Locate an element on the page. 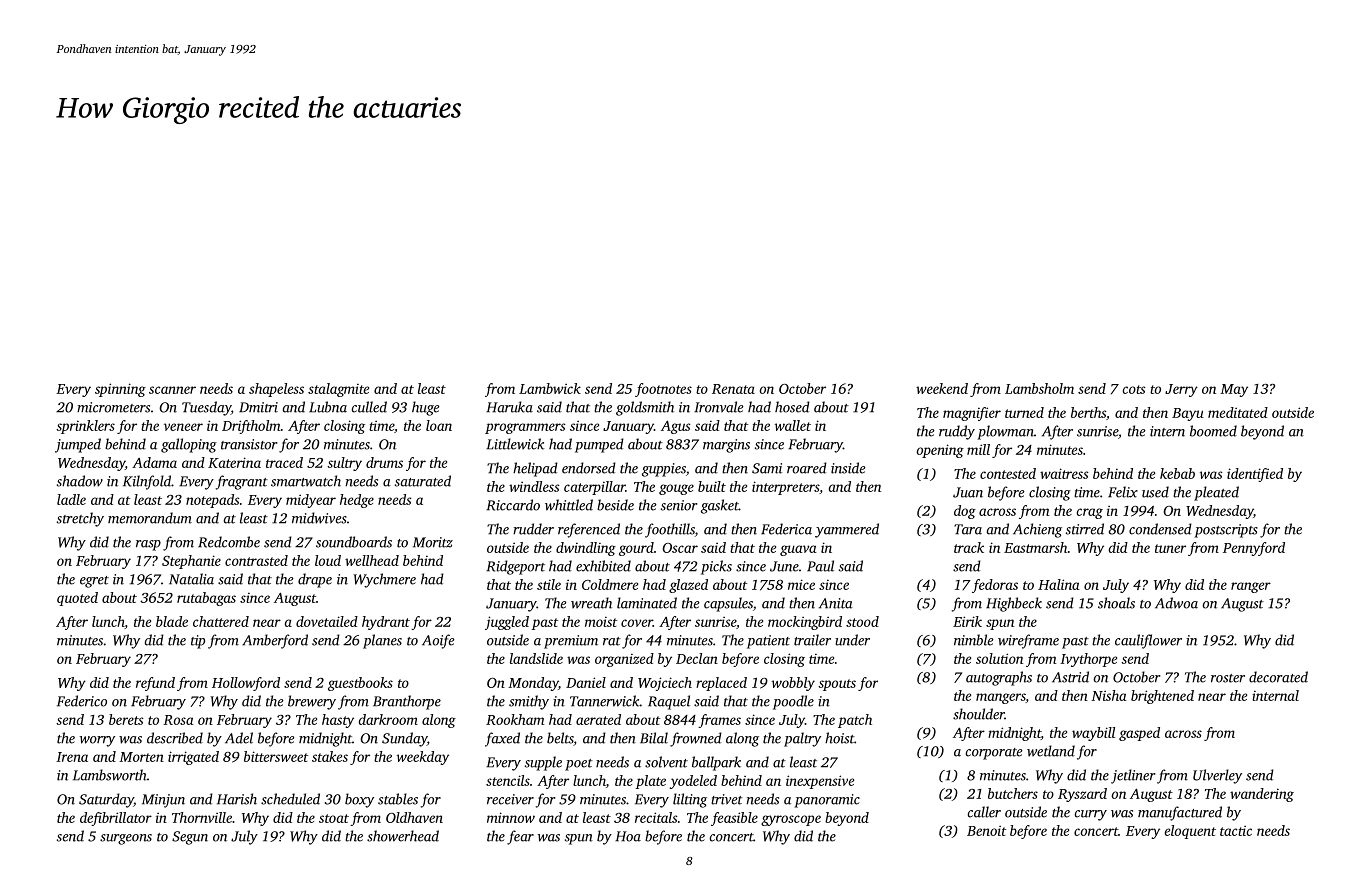  Renata is located at coordinates (733, 389).
